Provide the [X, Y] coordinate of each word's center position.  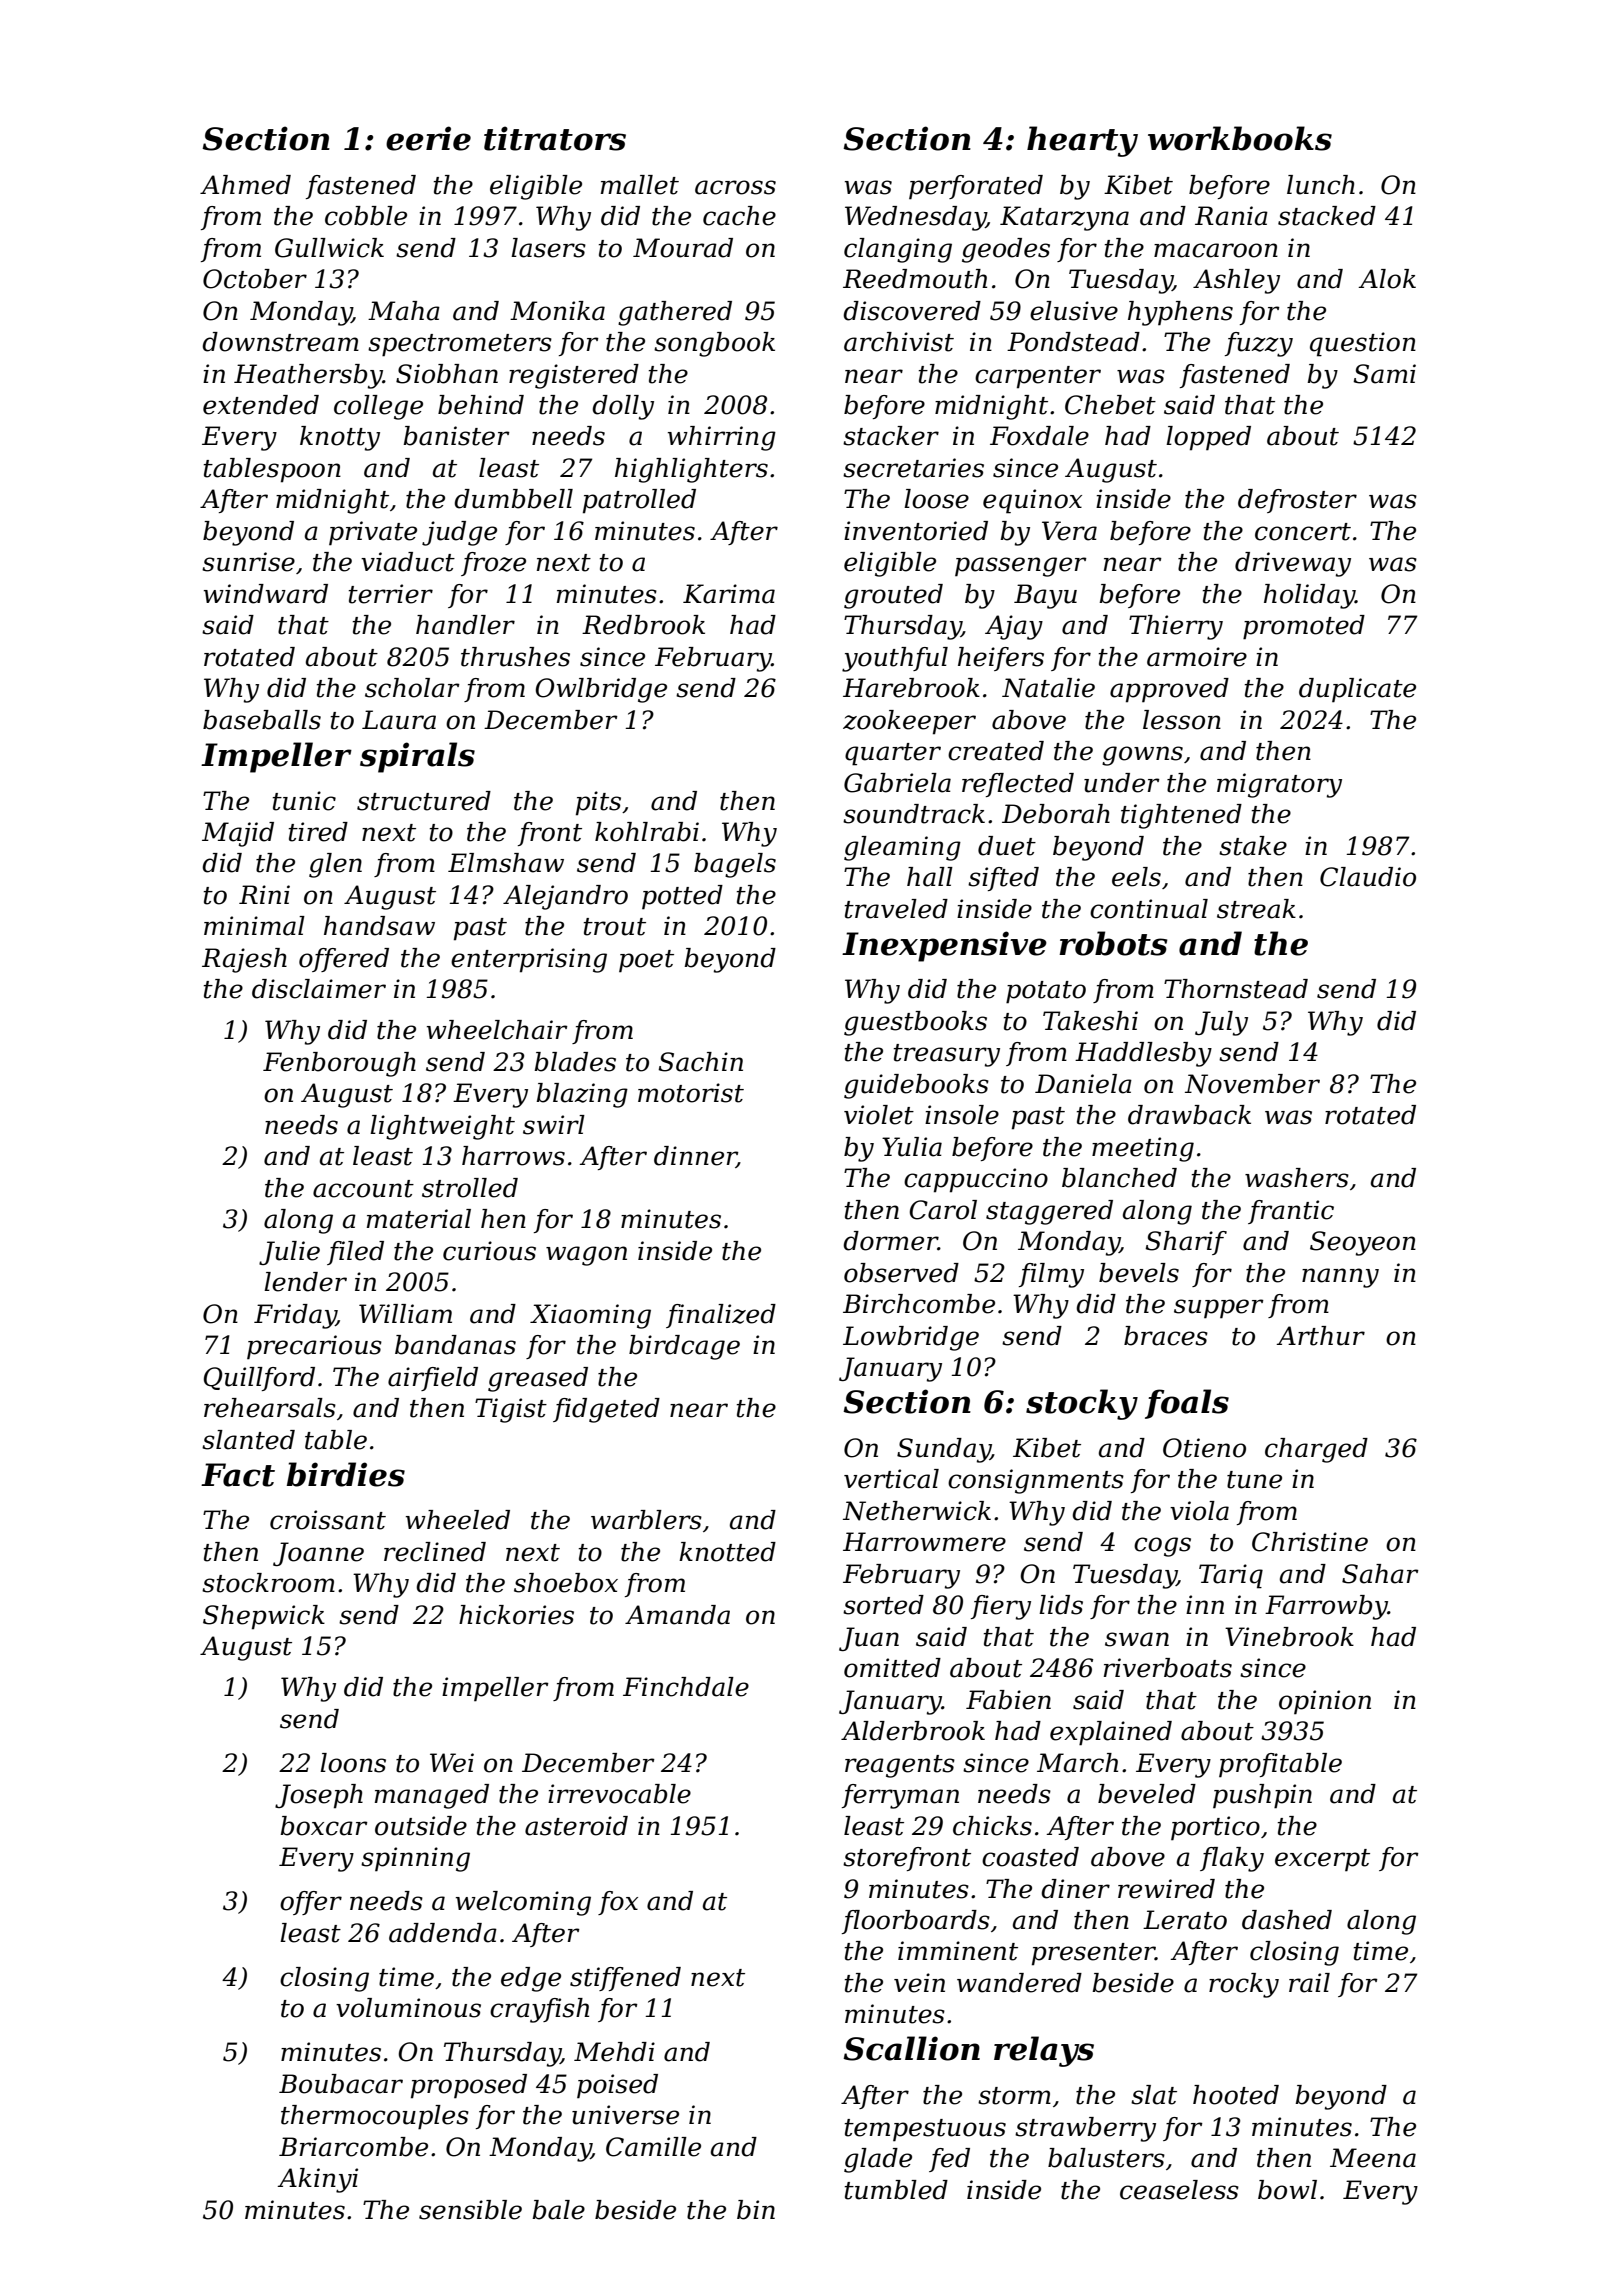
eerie [428, 138]
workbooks [1240, 138]
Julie [289, 1253]
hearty [1082, 141]
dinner [695, 1157]
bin [756, 2210]
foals [1187, 1404]
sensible [470, 2210]
